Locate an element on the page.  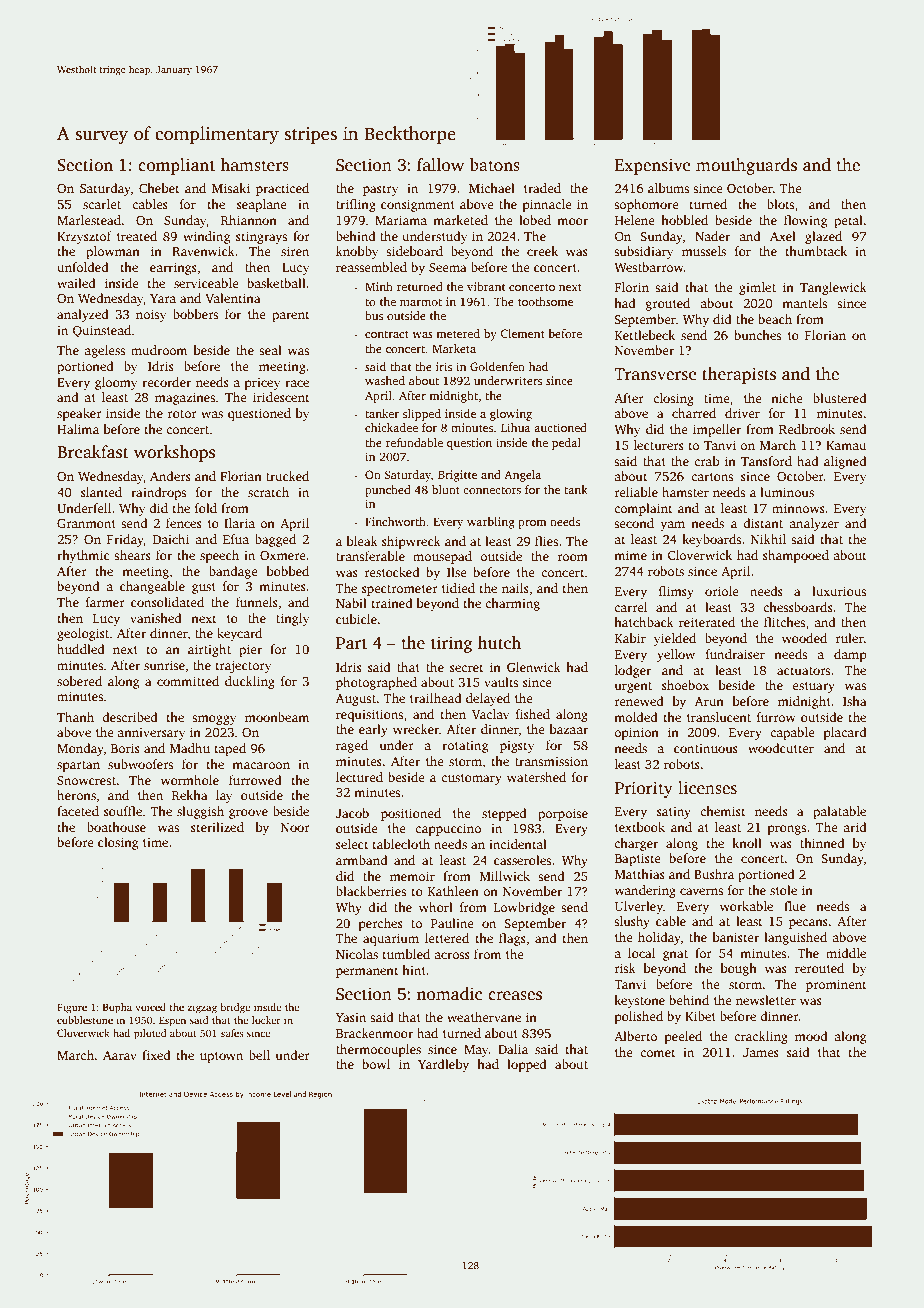
secret is located at coordinates (467, 668).
